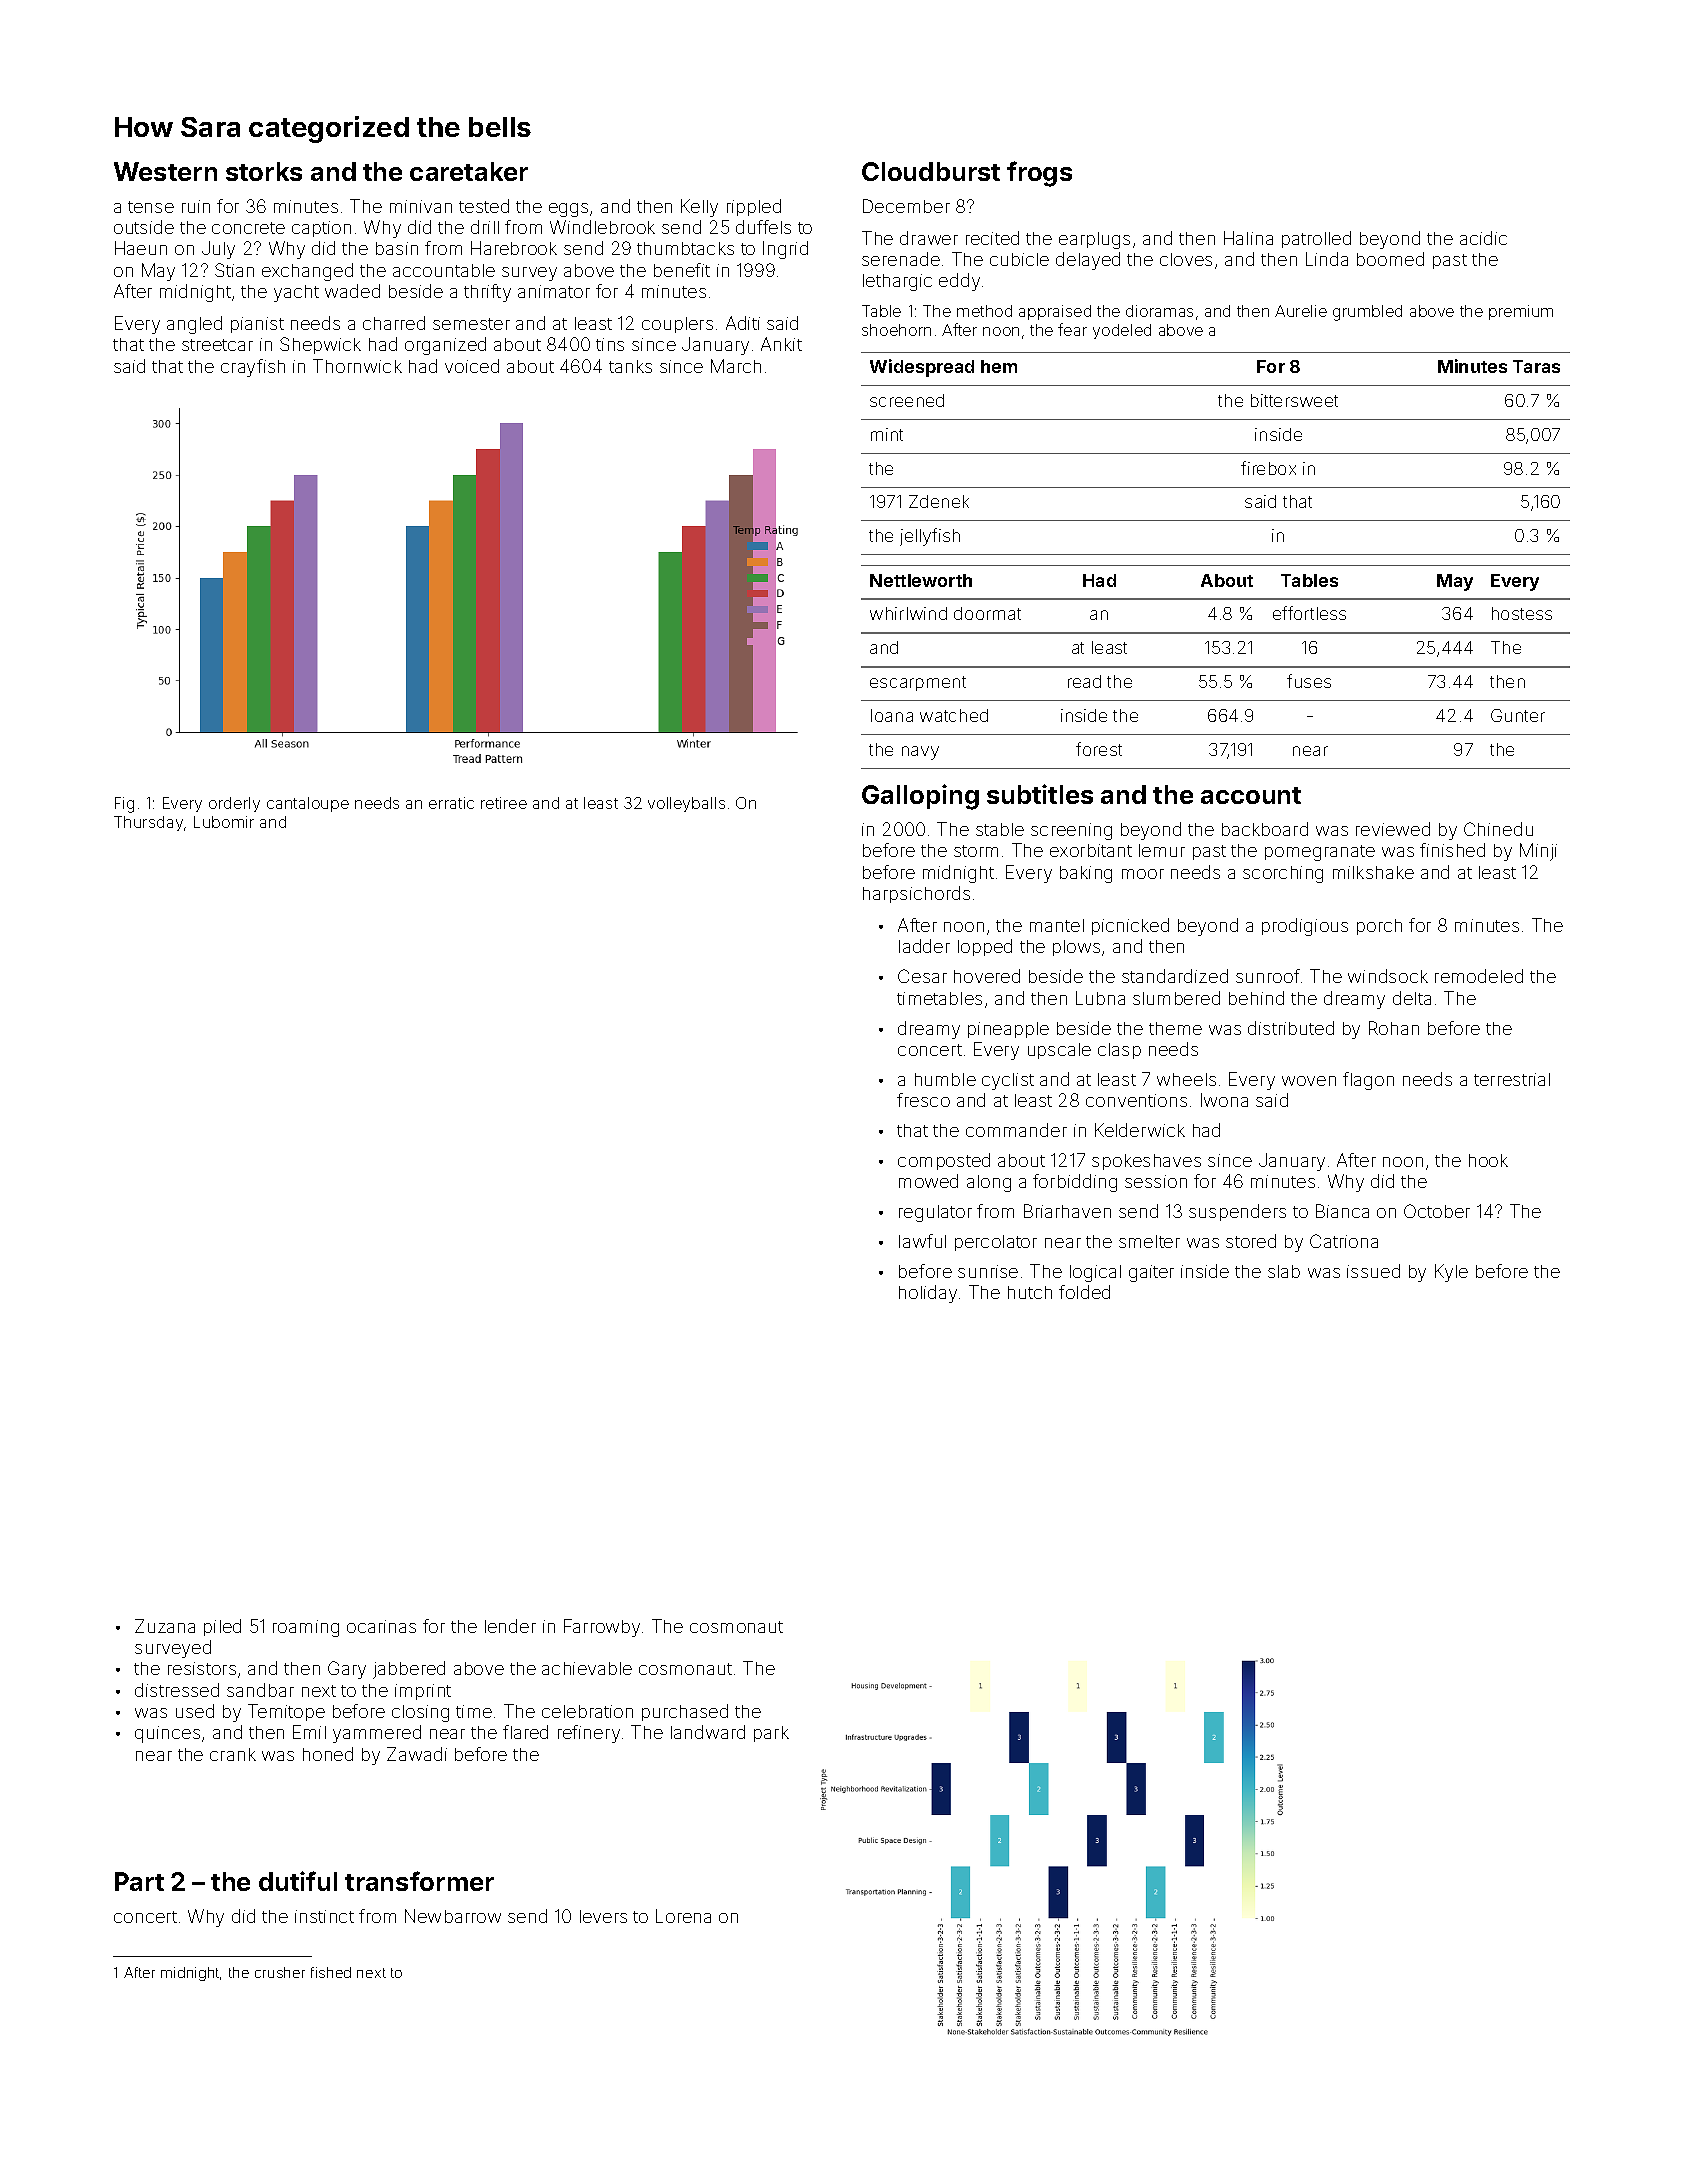 This image has height=2178, width=1683. I want to click on Lorena, so click(683, 1916).
